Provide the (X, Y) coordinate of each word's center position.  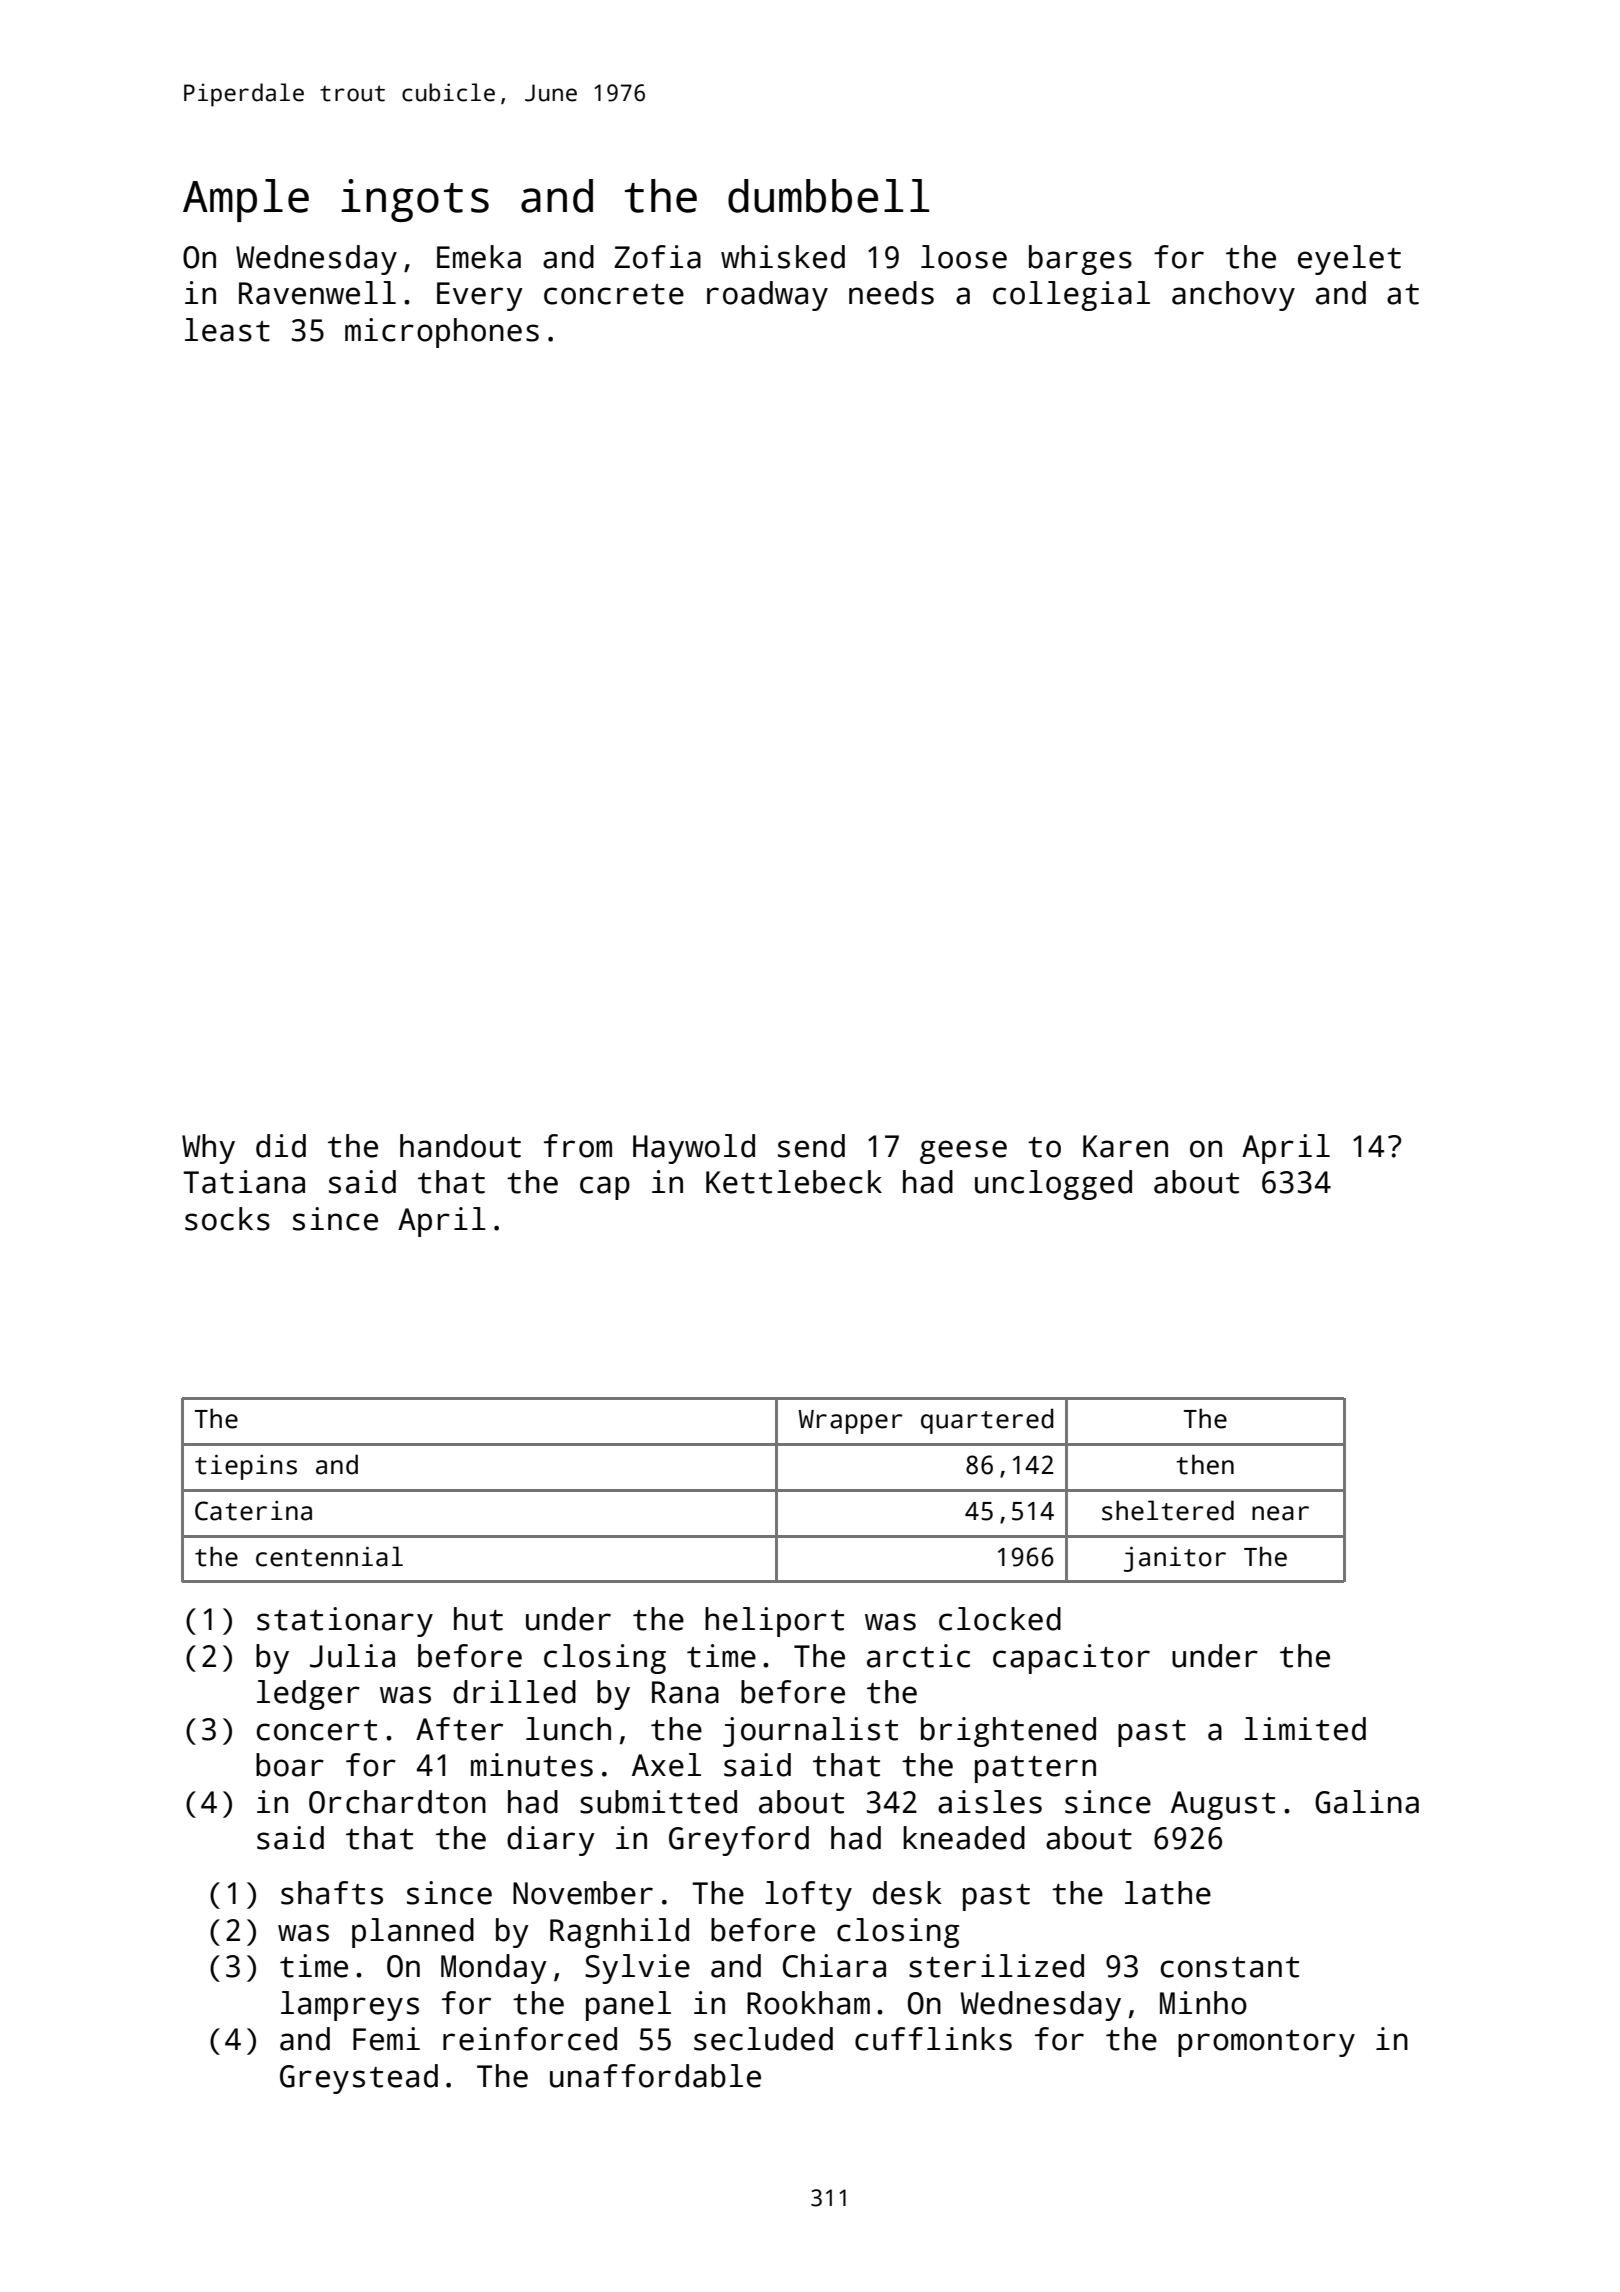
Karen (1125, 1146)
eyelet (1349, 260)
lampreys (350, 2006)
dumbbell (828, 196)
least (227, 330)
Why (208, 1149)
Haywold (694, 1149)
